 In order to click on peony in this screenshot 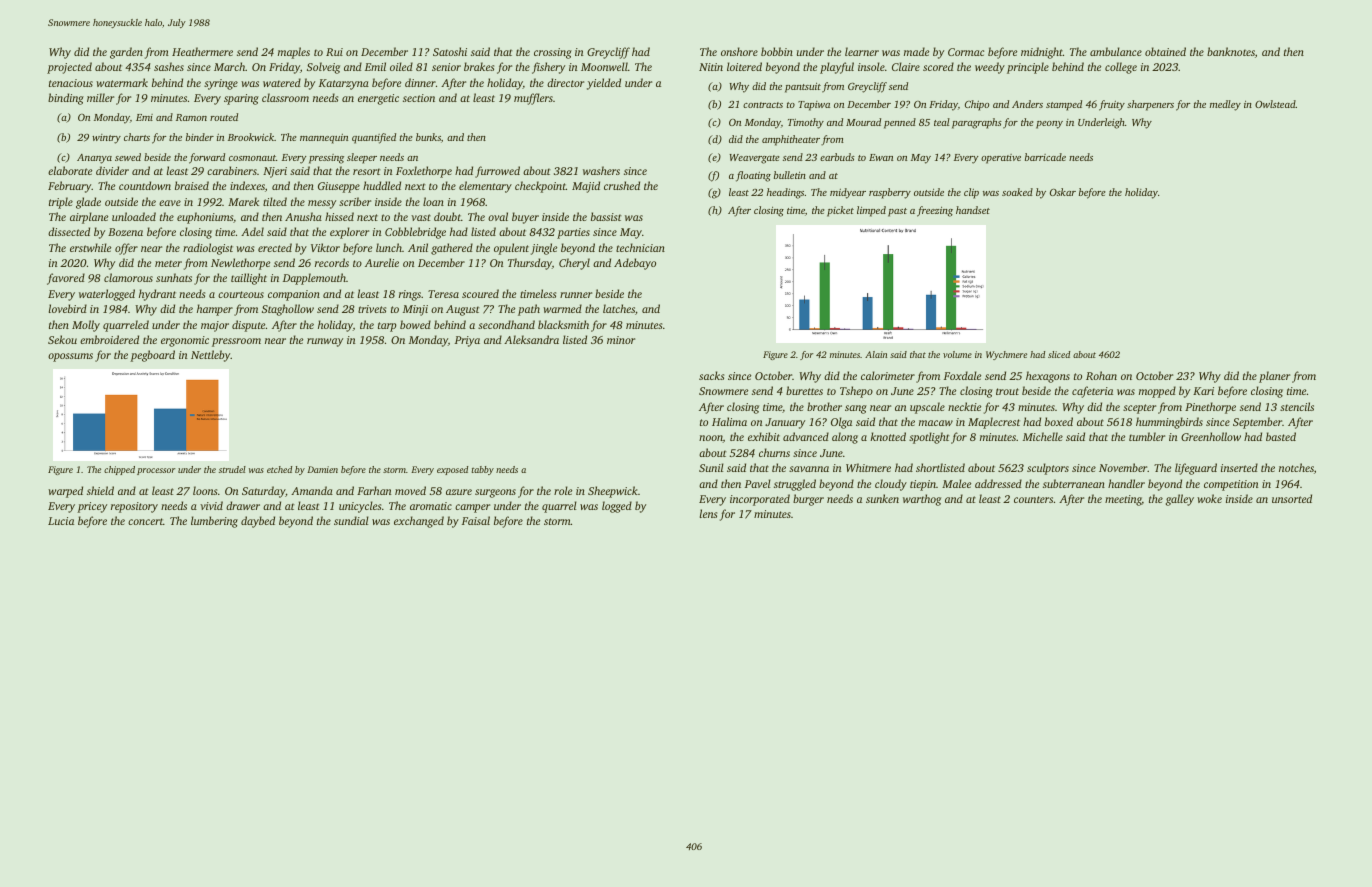, I will do `click(1049, 125)`.
